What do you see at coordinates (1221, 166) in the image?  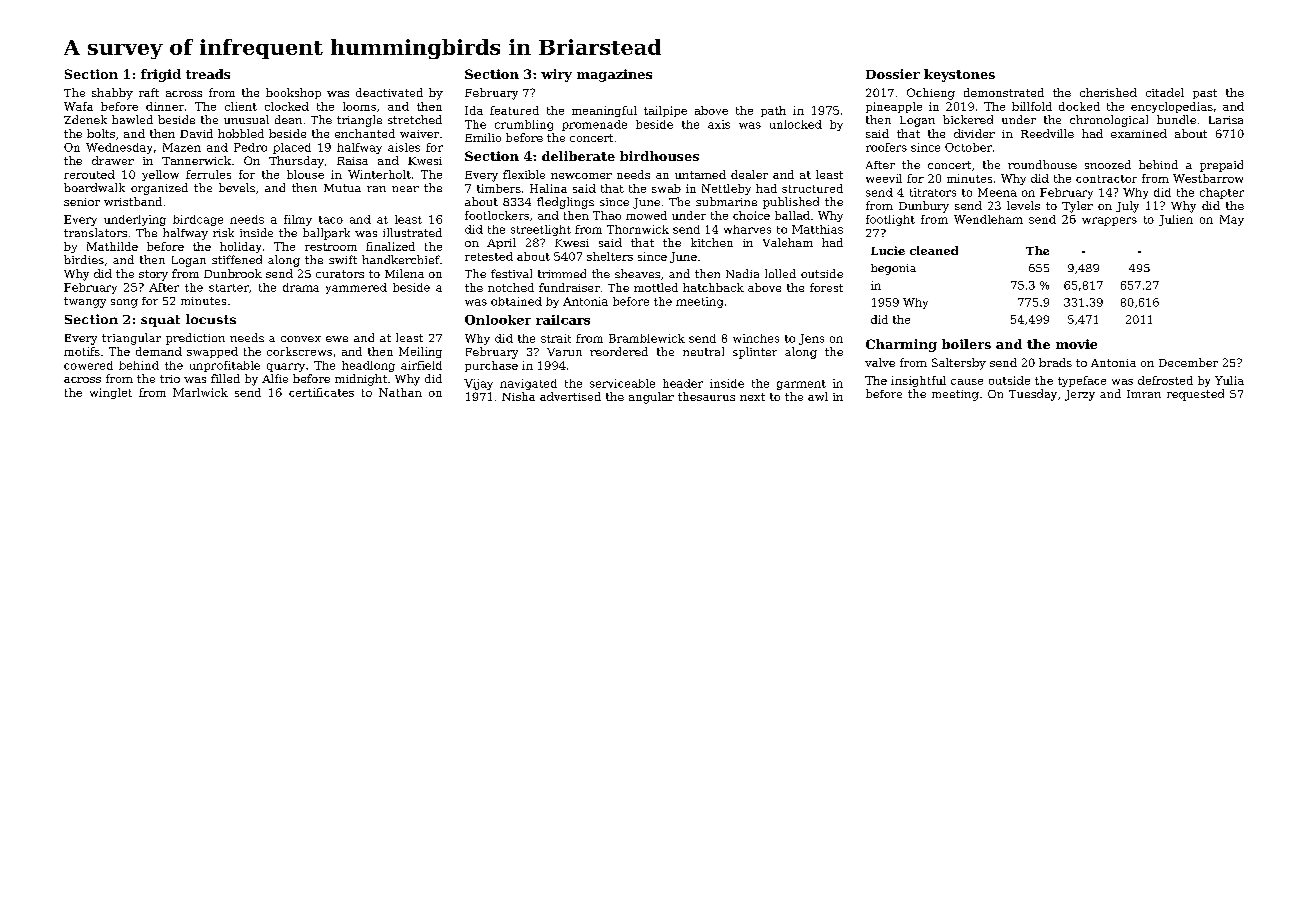 I see `prepaid` at bounding box center [1221, 166].
